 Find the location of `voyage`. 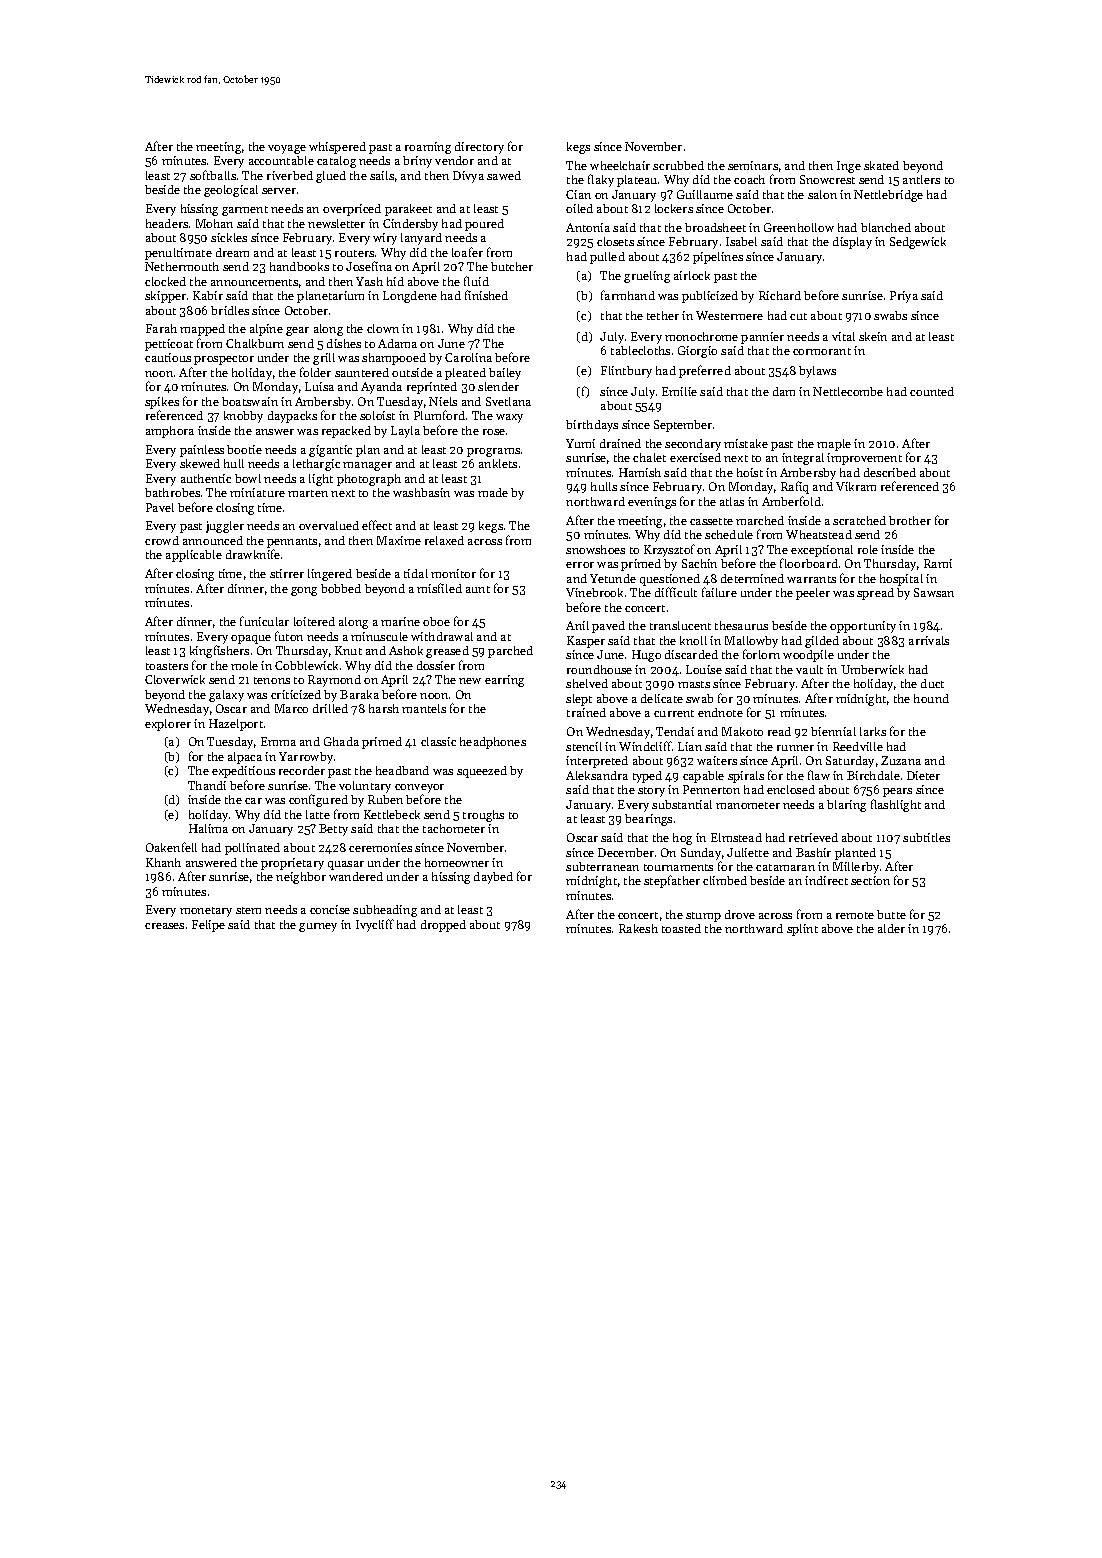

voyage is located at coordinates (287, 149).
